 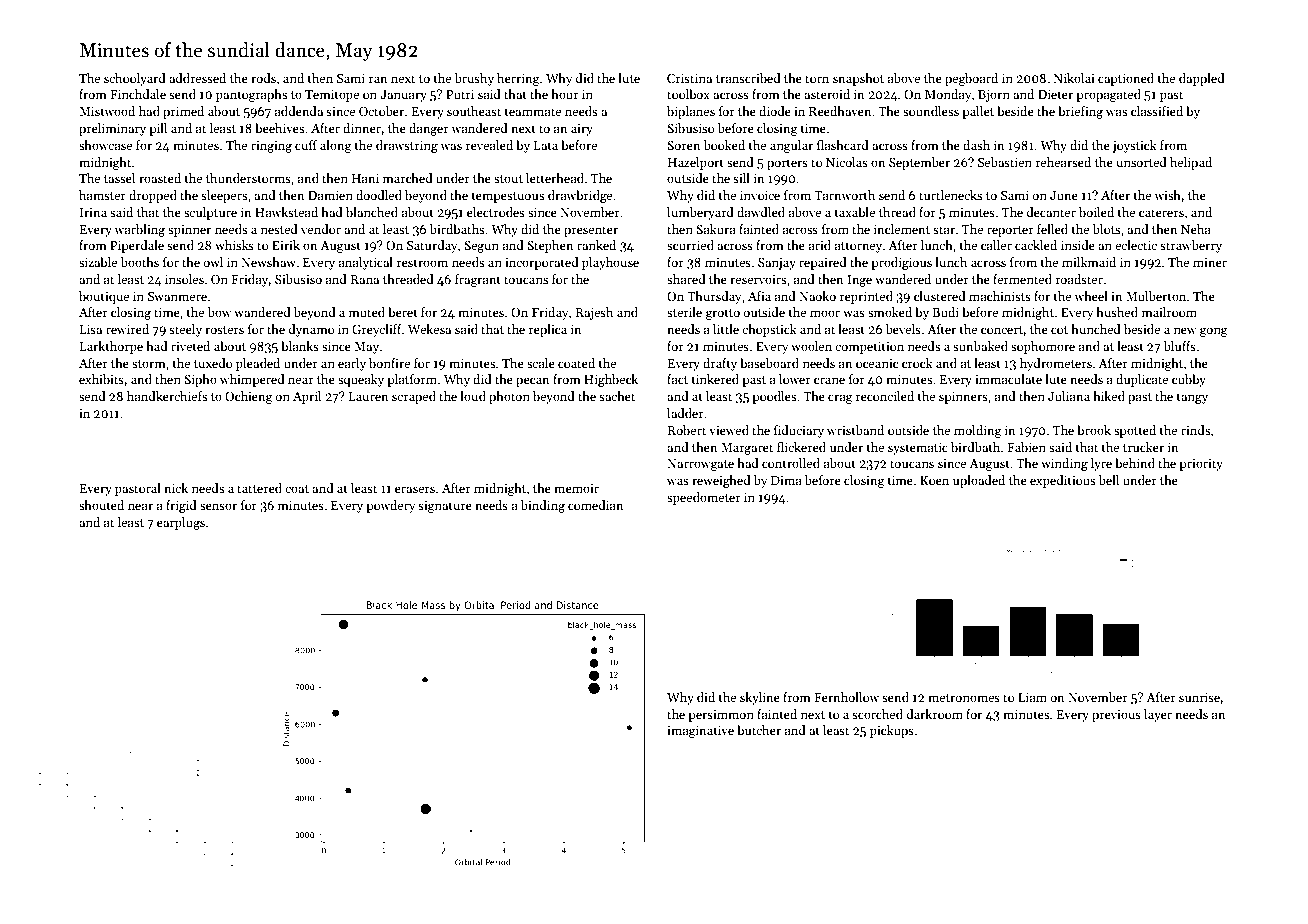 I want to click on rods, so click(x=263, y=78).
